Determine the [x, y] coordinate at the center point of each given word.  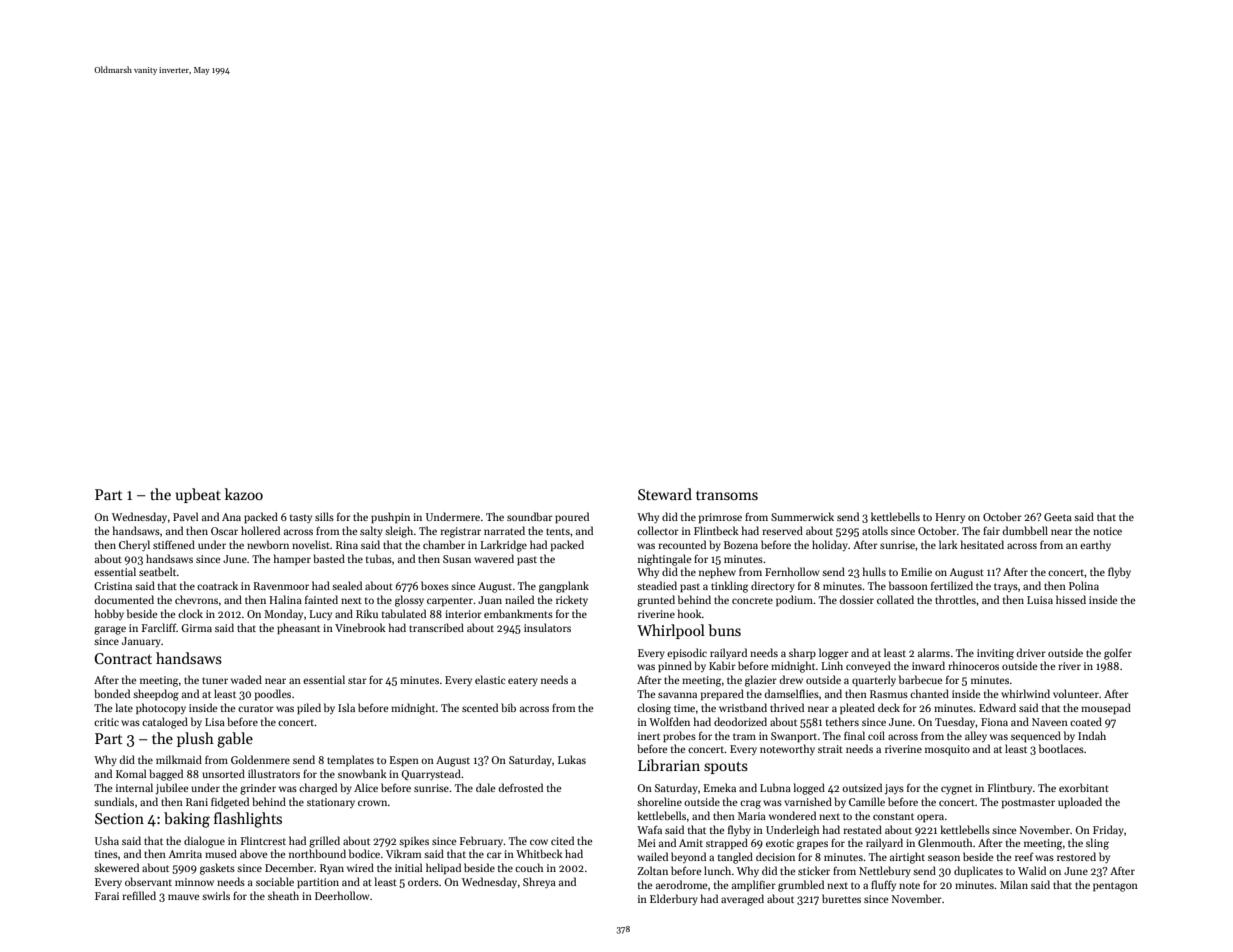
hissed [1071, 599]
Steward [665, 494]
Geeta [1058, 517]
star [357, 680]
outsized [862, 787]
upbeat [198, 495]
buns [724, 630]
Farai [107, 896]
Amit [691, 843]
